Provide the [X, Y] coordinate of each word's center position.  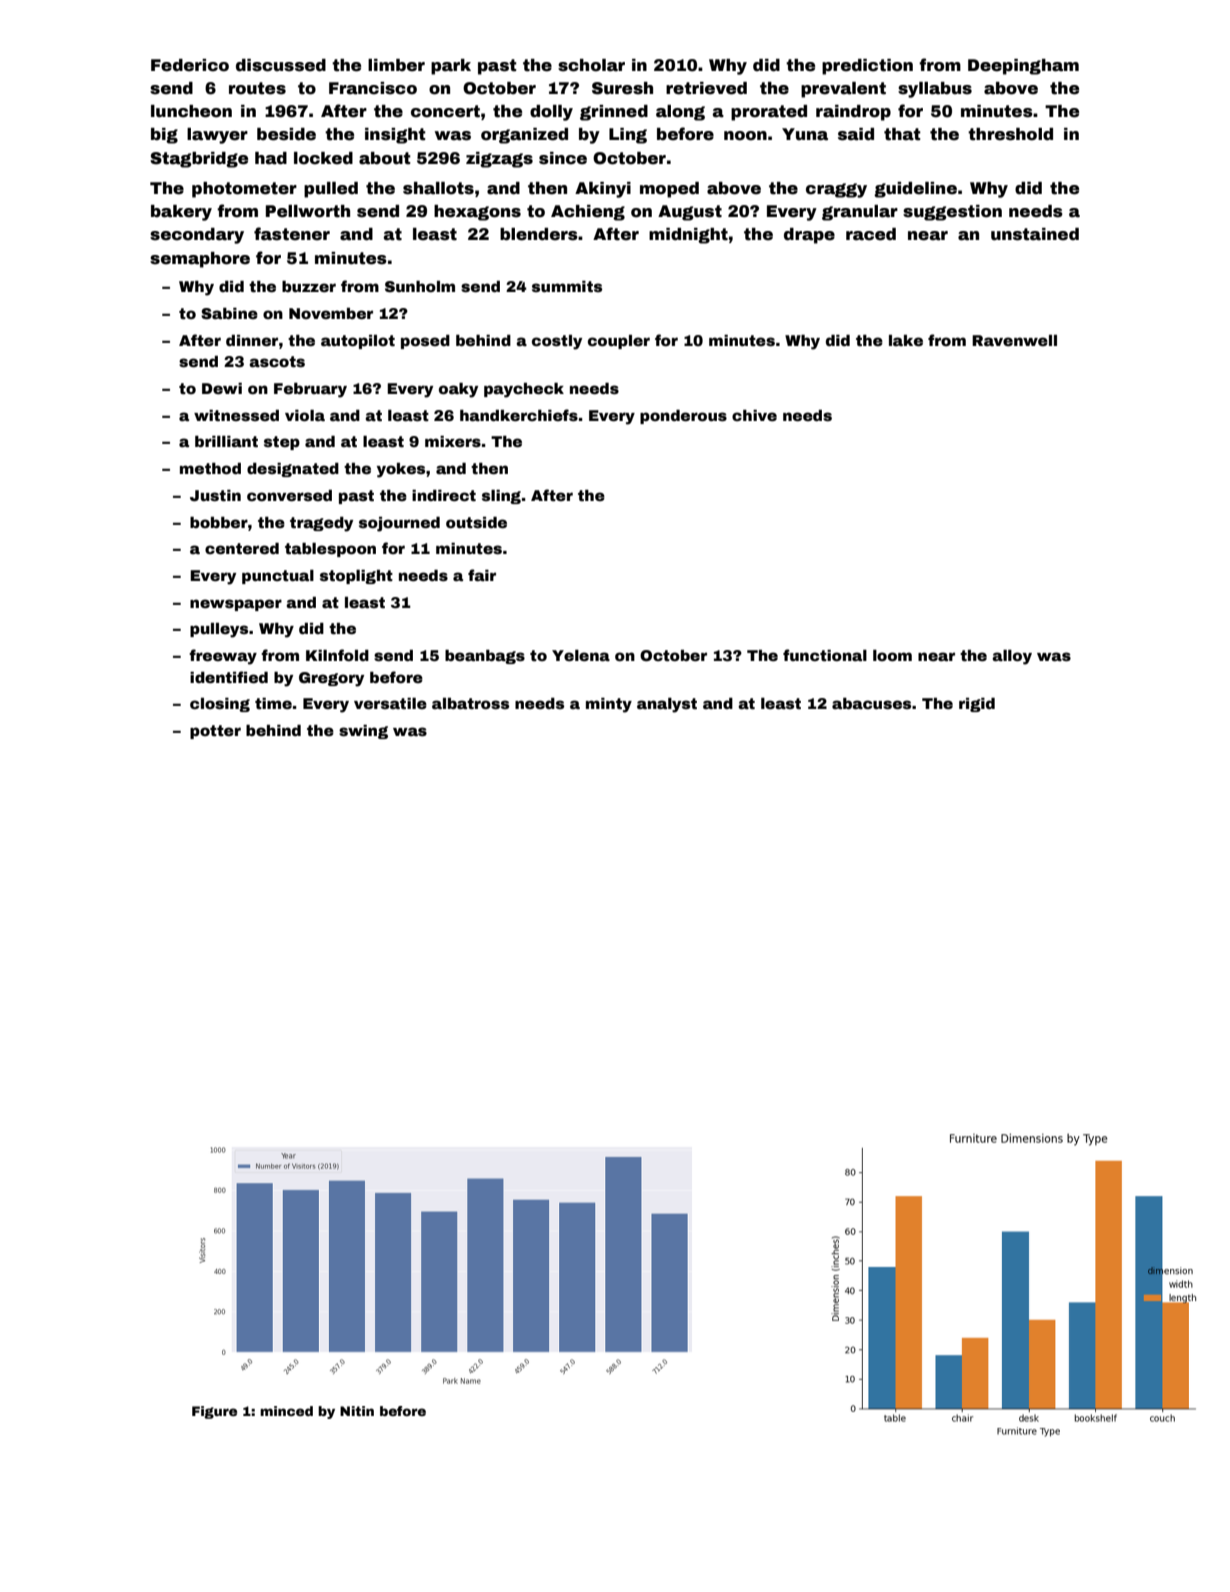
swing [363, 732]
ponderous [683, 417]
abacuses [871, 703]
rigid [977, 705]
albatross [470, 703]
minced [286, 1411]
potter [215, 732]
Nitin [357, 1411]
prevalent [843, 90]
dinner [252, 340]
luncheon [191, 111]
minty [609, 705]
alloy [1012, 657]
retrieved [706, 88]
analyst [667, 705]
